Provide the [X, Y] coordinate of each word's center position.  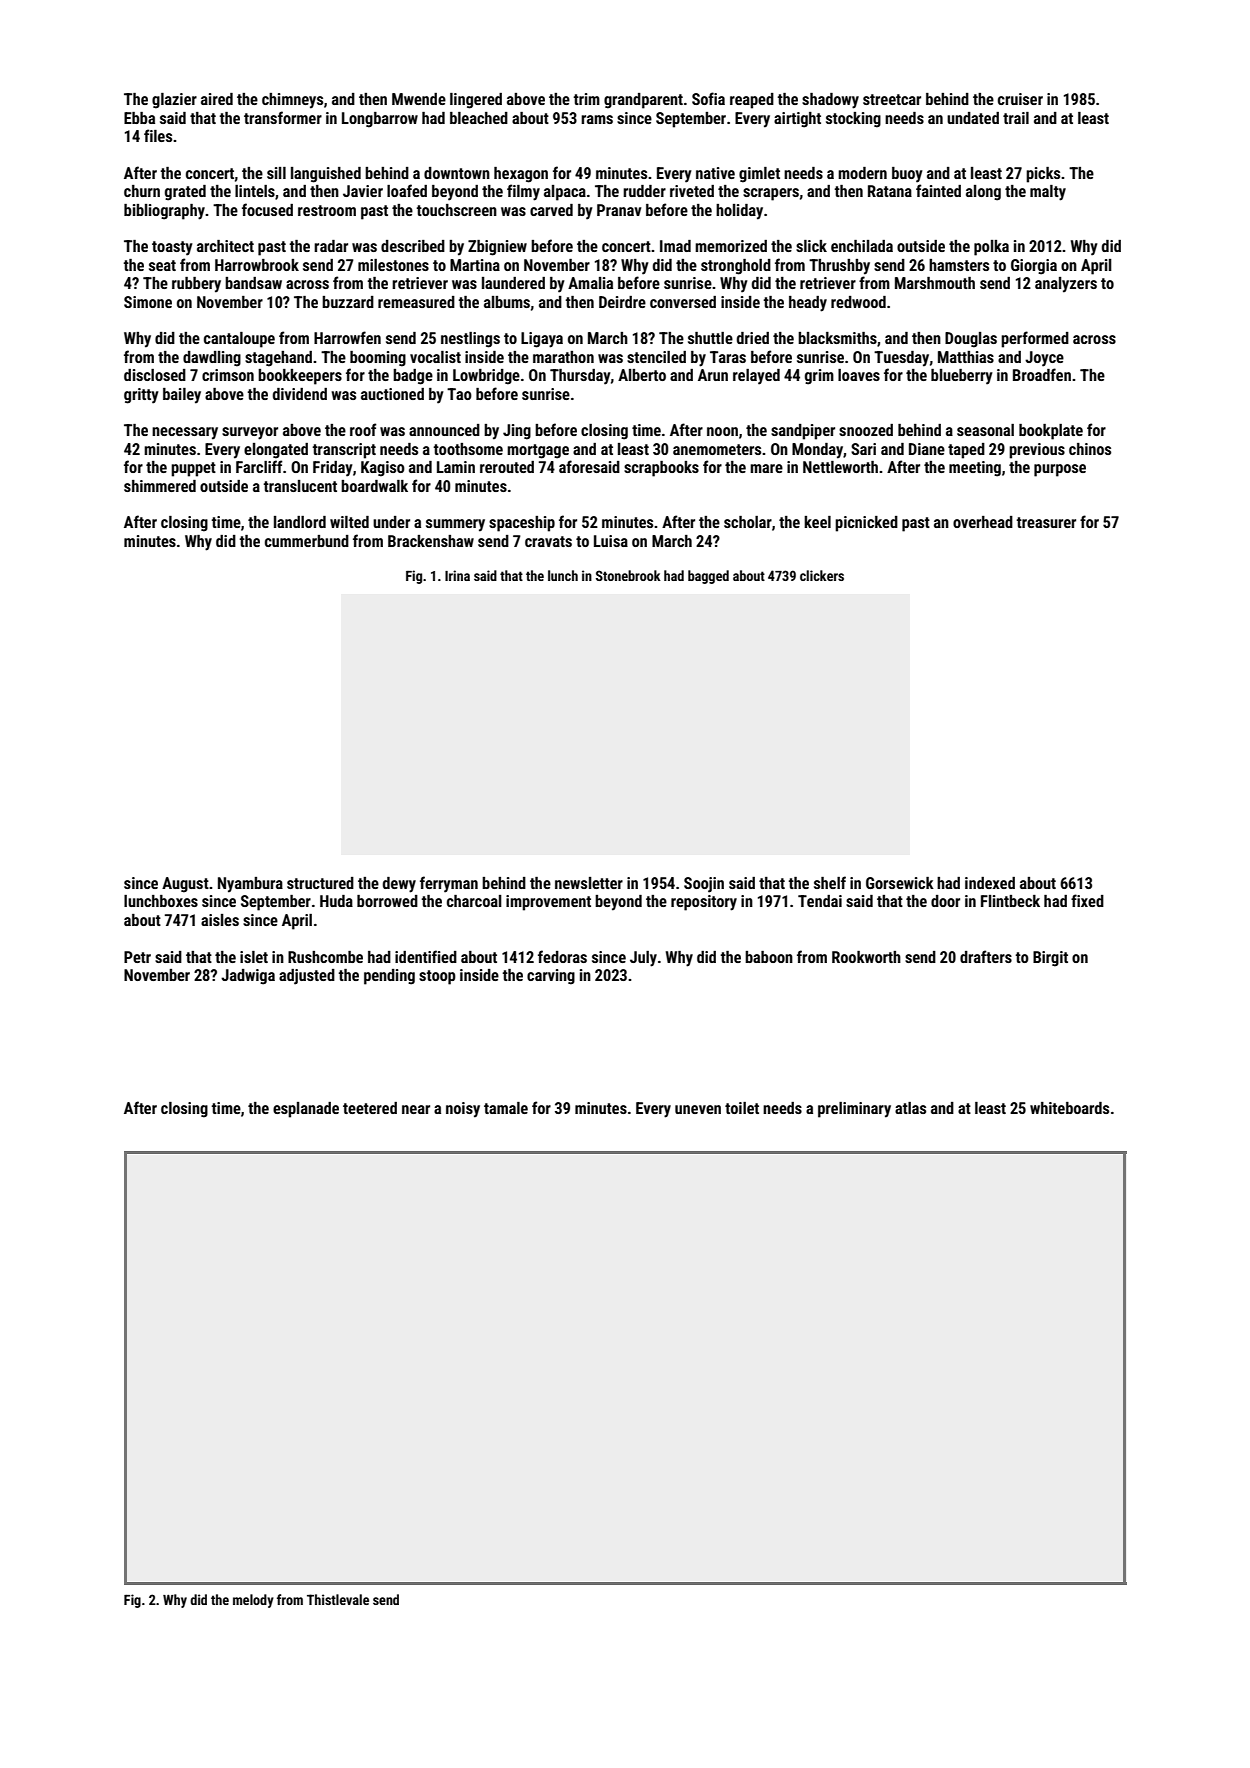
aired [217, 99]
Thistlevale [338, 1599]
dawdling [212, 359]
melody [253, 1601]
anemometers [717, 449]
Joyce [1044, 359]
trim [587, 99]
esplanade [306, 1110]
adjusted [307, 977]
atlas [910, 1108]
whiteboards [1069, 1108]
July [643, 959]
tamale [506, 1108]
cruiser [1020, 99]
